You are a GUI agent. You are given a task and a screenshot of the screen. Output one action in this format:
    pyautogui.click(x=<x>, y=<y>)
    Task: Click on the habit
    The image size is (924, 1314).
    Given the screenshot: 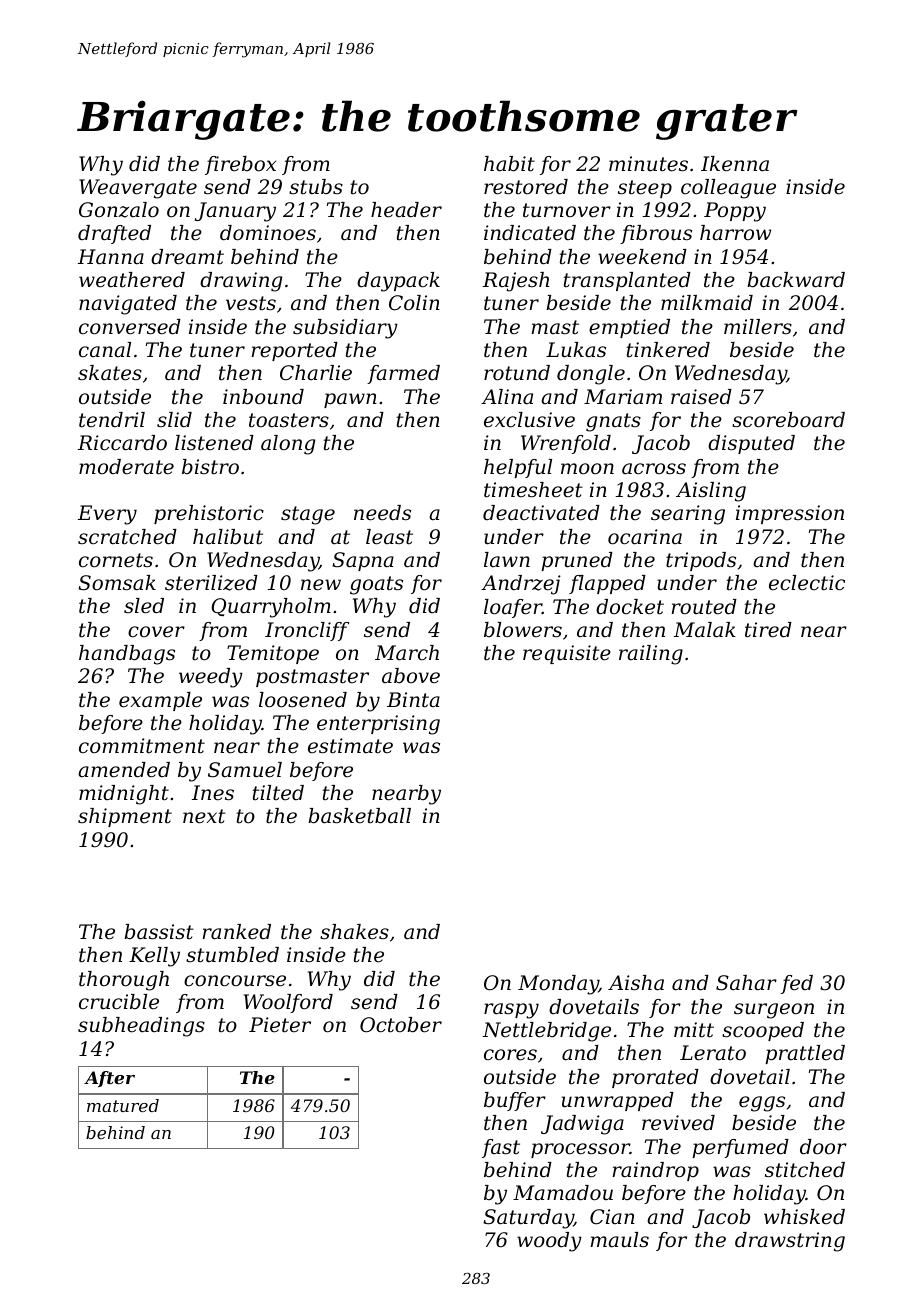 What is the action you would take?
    pyautogui.click(x=509, y=164)
